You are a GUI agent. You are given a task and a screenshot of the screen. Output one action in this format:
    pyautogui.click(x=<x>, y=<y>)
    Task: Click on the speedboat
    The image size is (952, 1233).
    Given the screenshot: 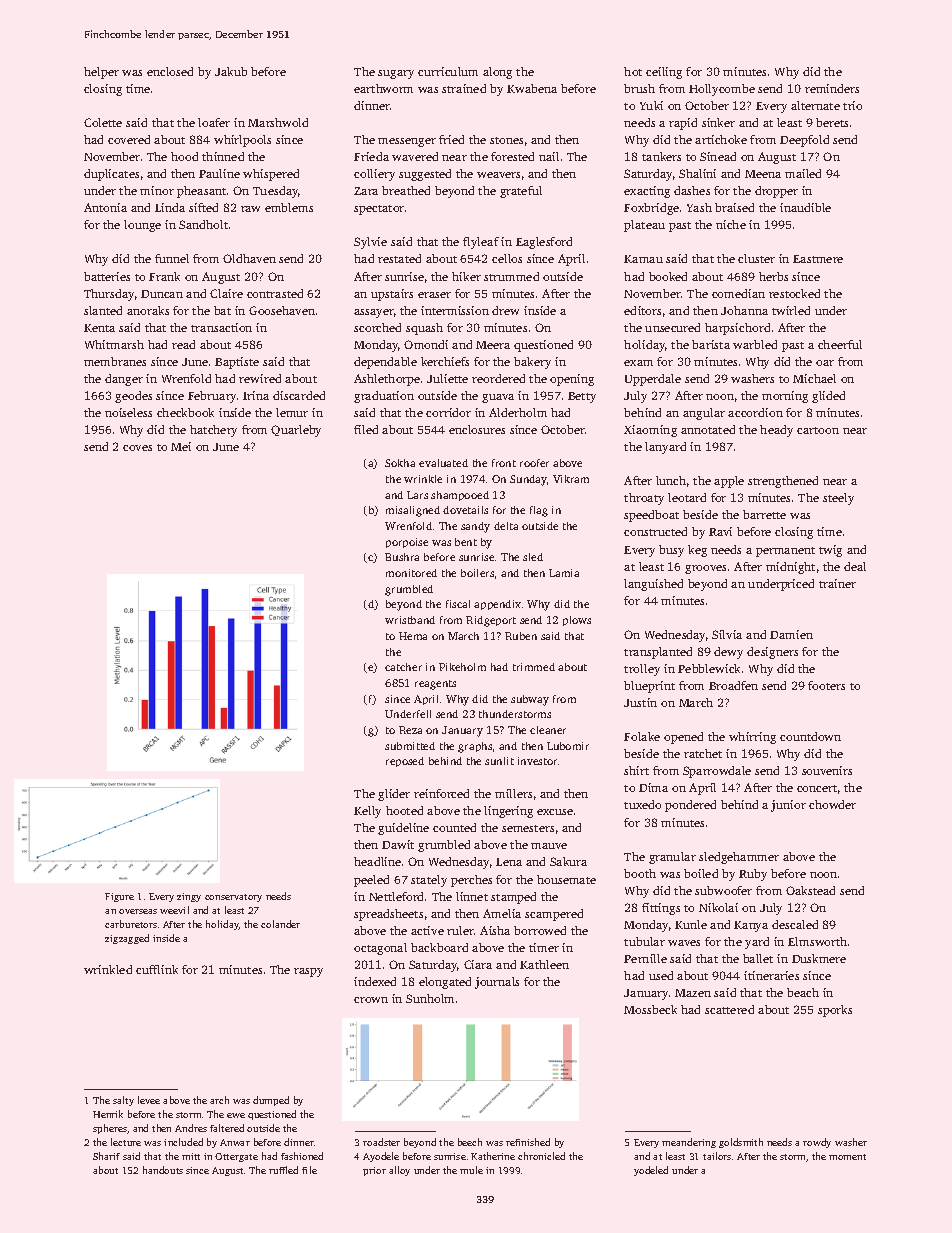 What is the action you would take?
    pyautogui.click(x=651, y=516)
